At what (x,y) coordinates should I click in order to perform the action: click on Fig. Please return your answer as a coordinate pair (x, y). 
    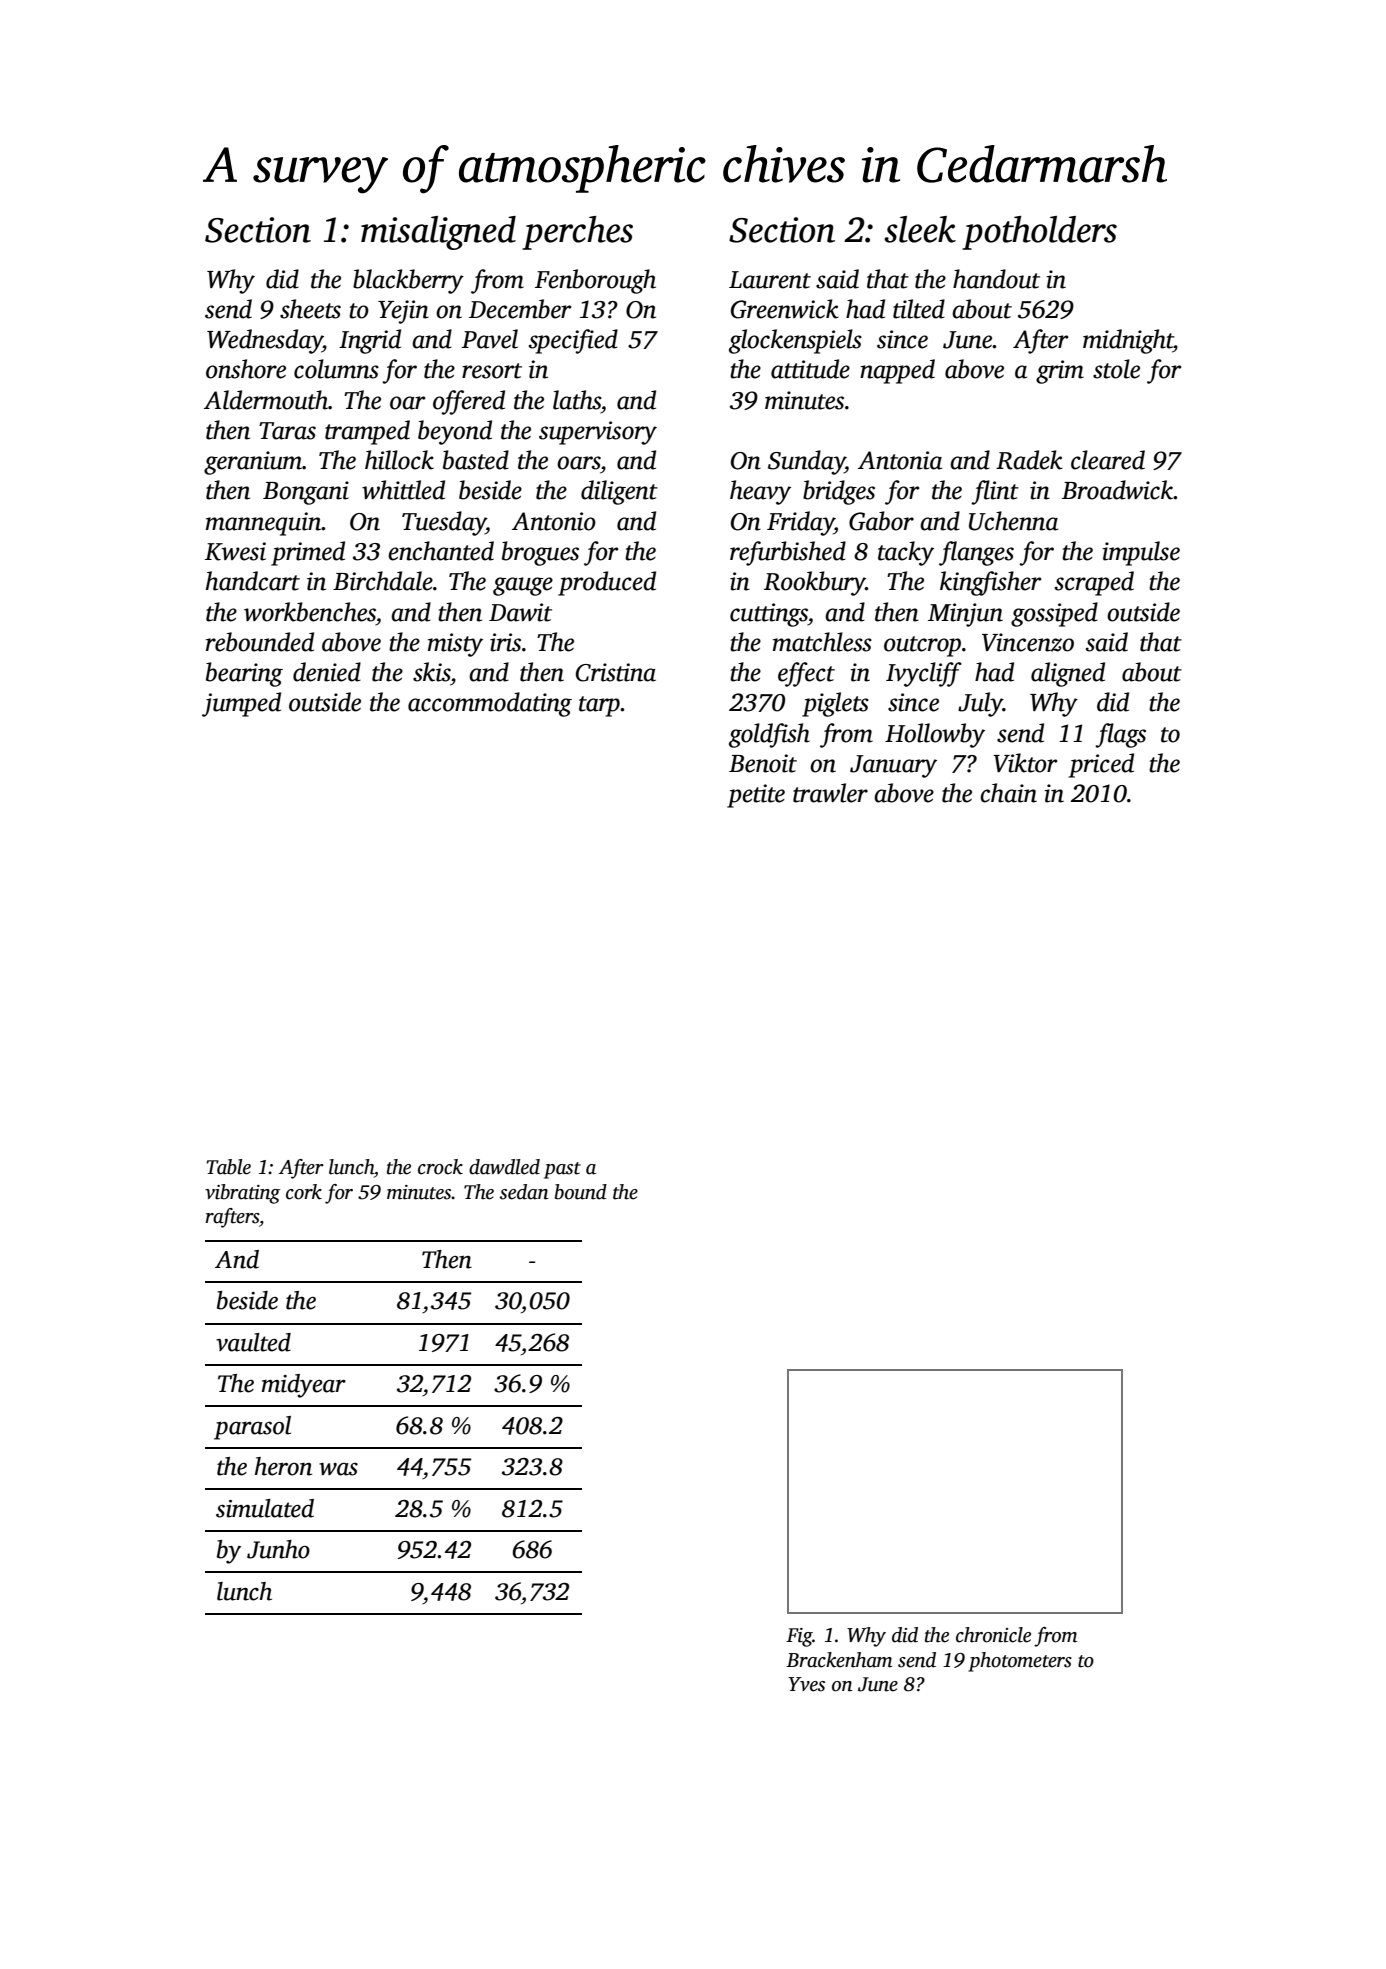
    Looking at the image, I should click on (799, 1637).
